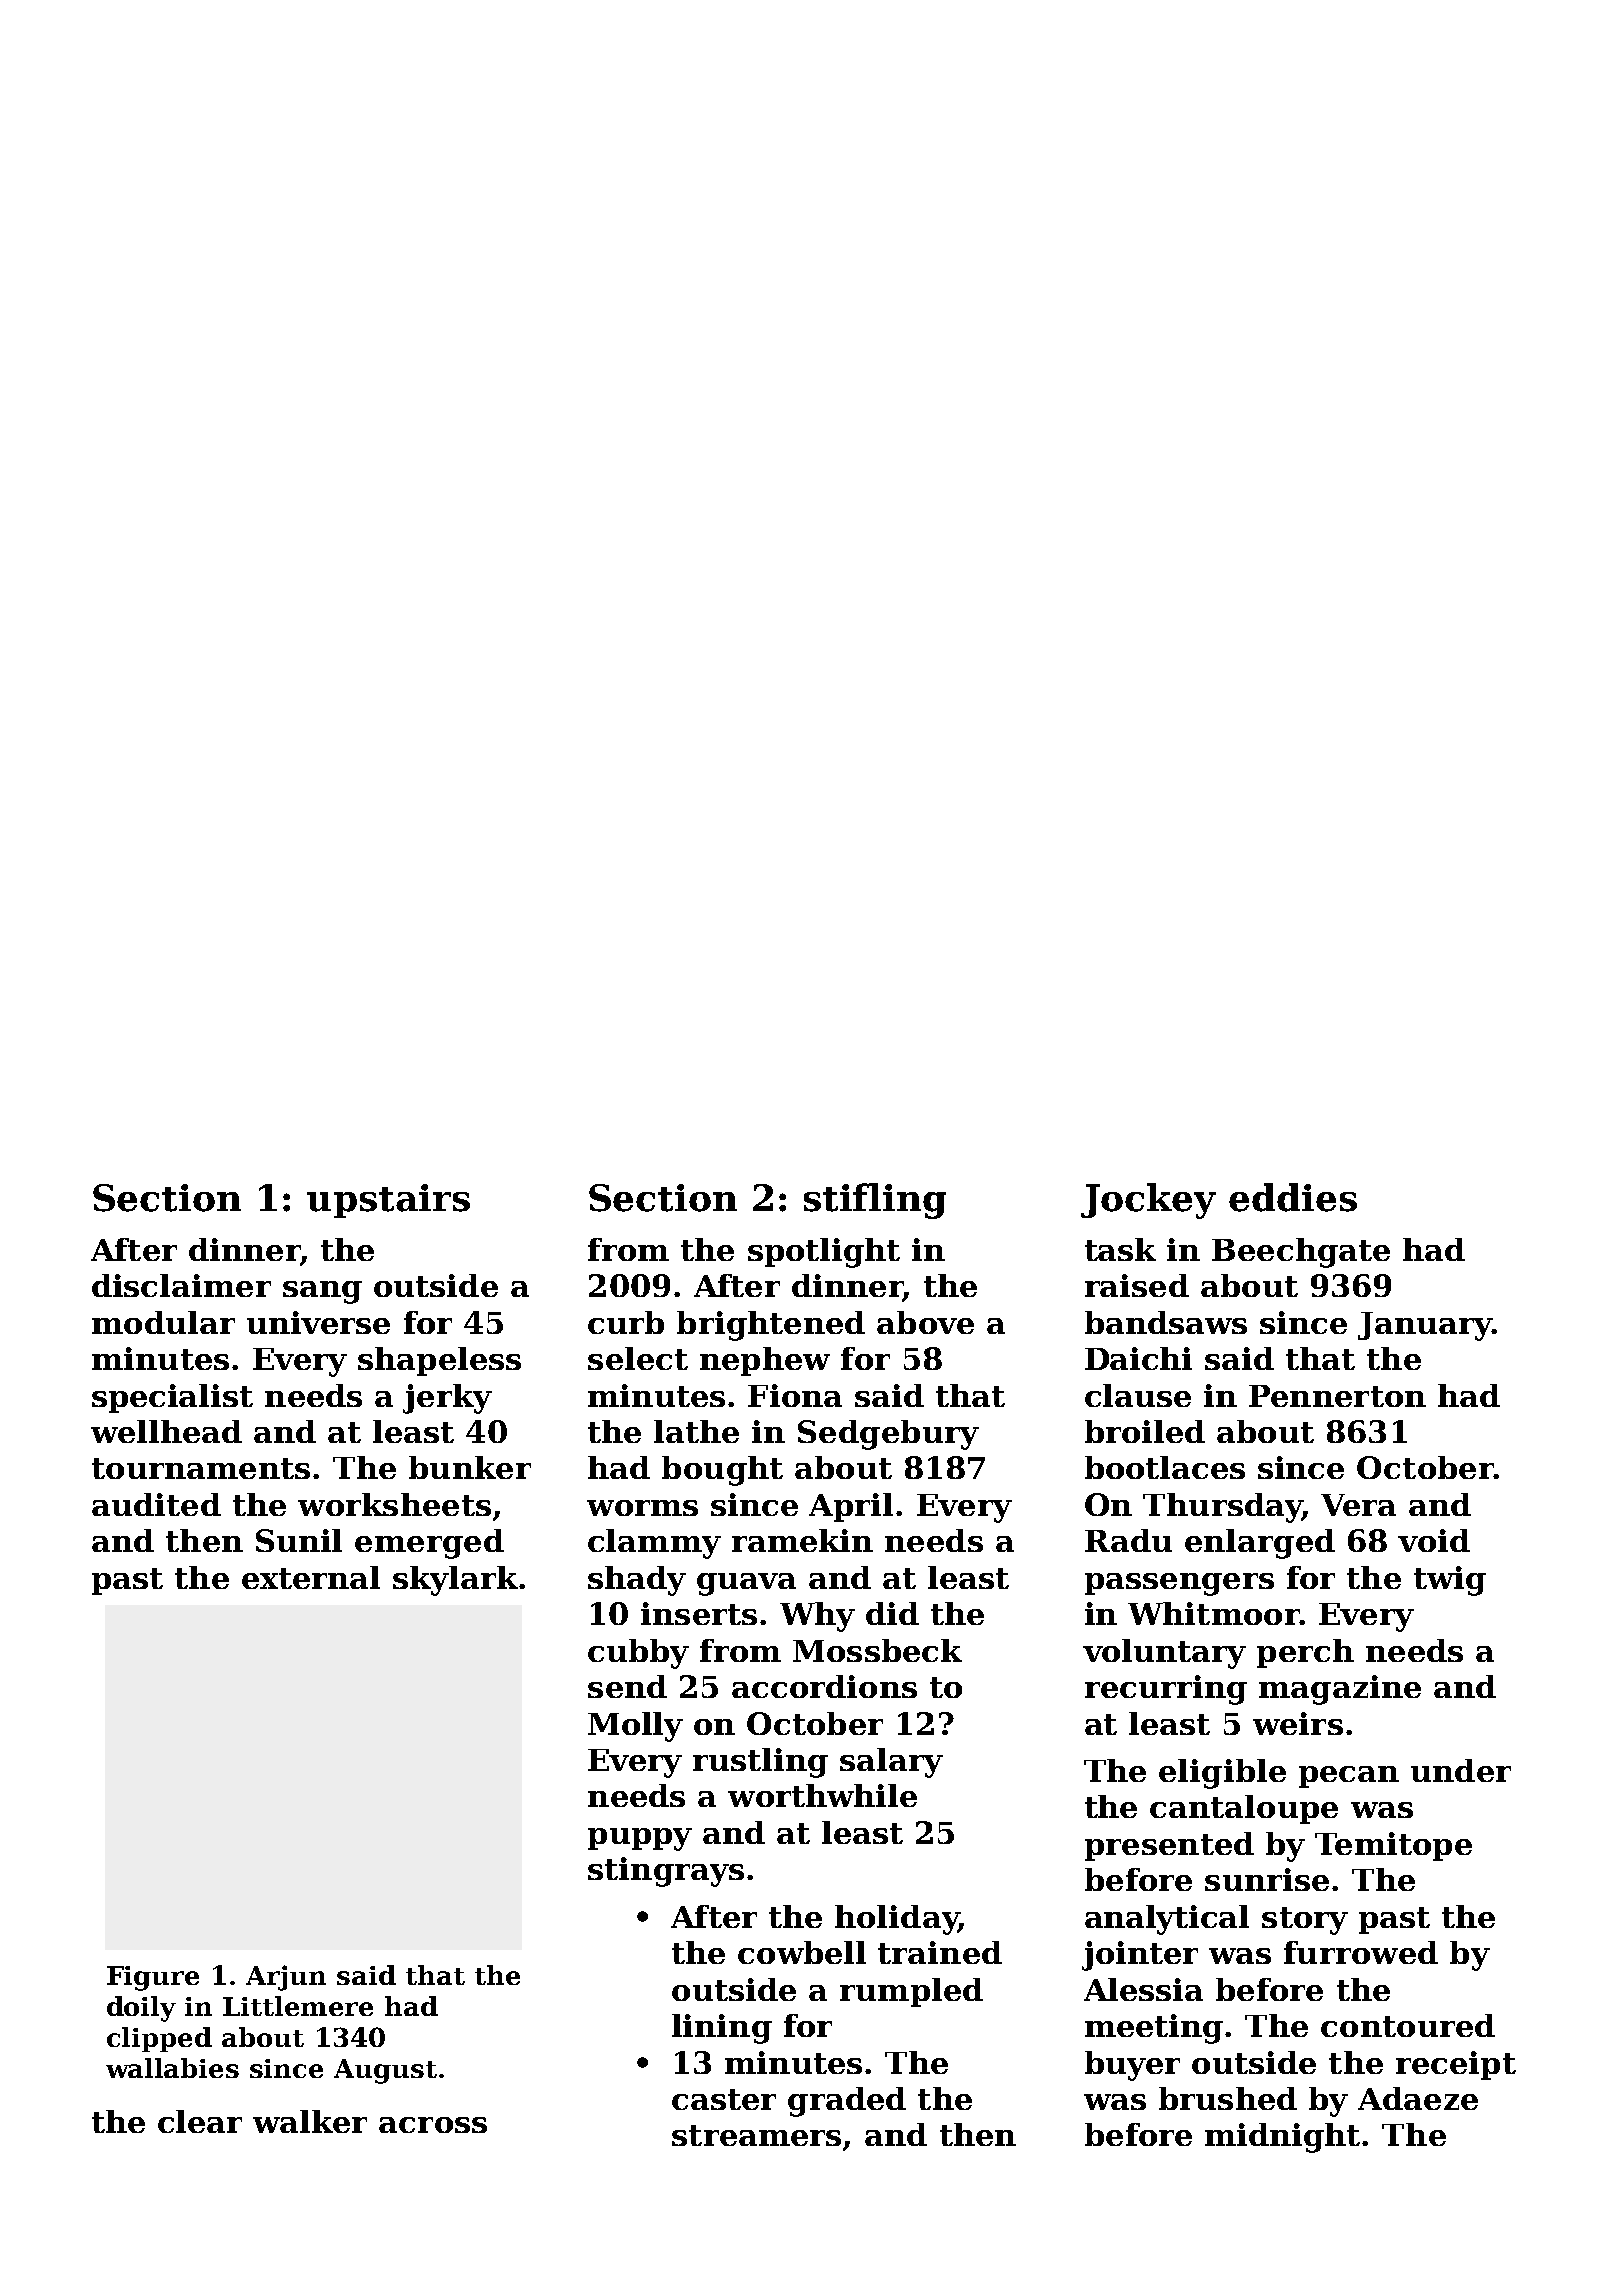 The width and height of the screenshot is (1620, 2292). Describe the element at coordinates (666, 1872) in the screenshot. I see `stingrays` at that location.
